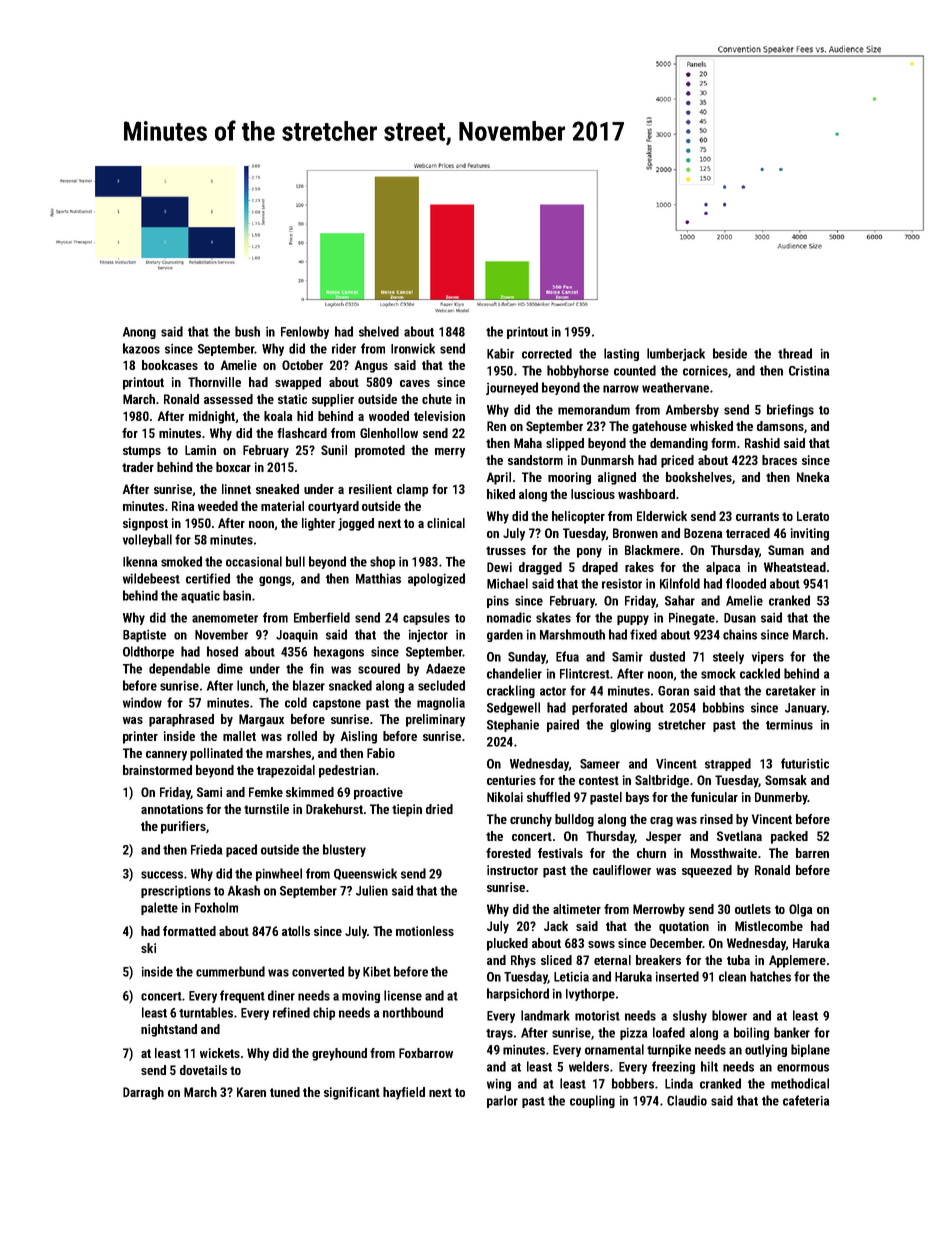 The width and height of the page is (952, 1233). Describe the element at coordinates (738, 960) in the page. I see `tuba` at that location.
